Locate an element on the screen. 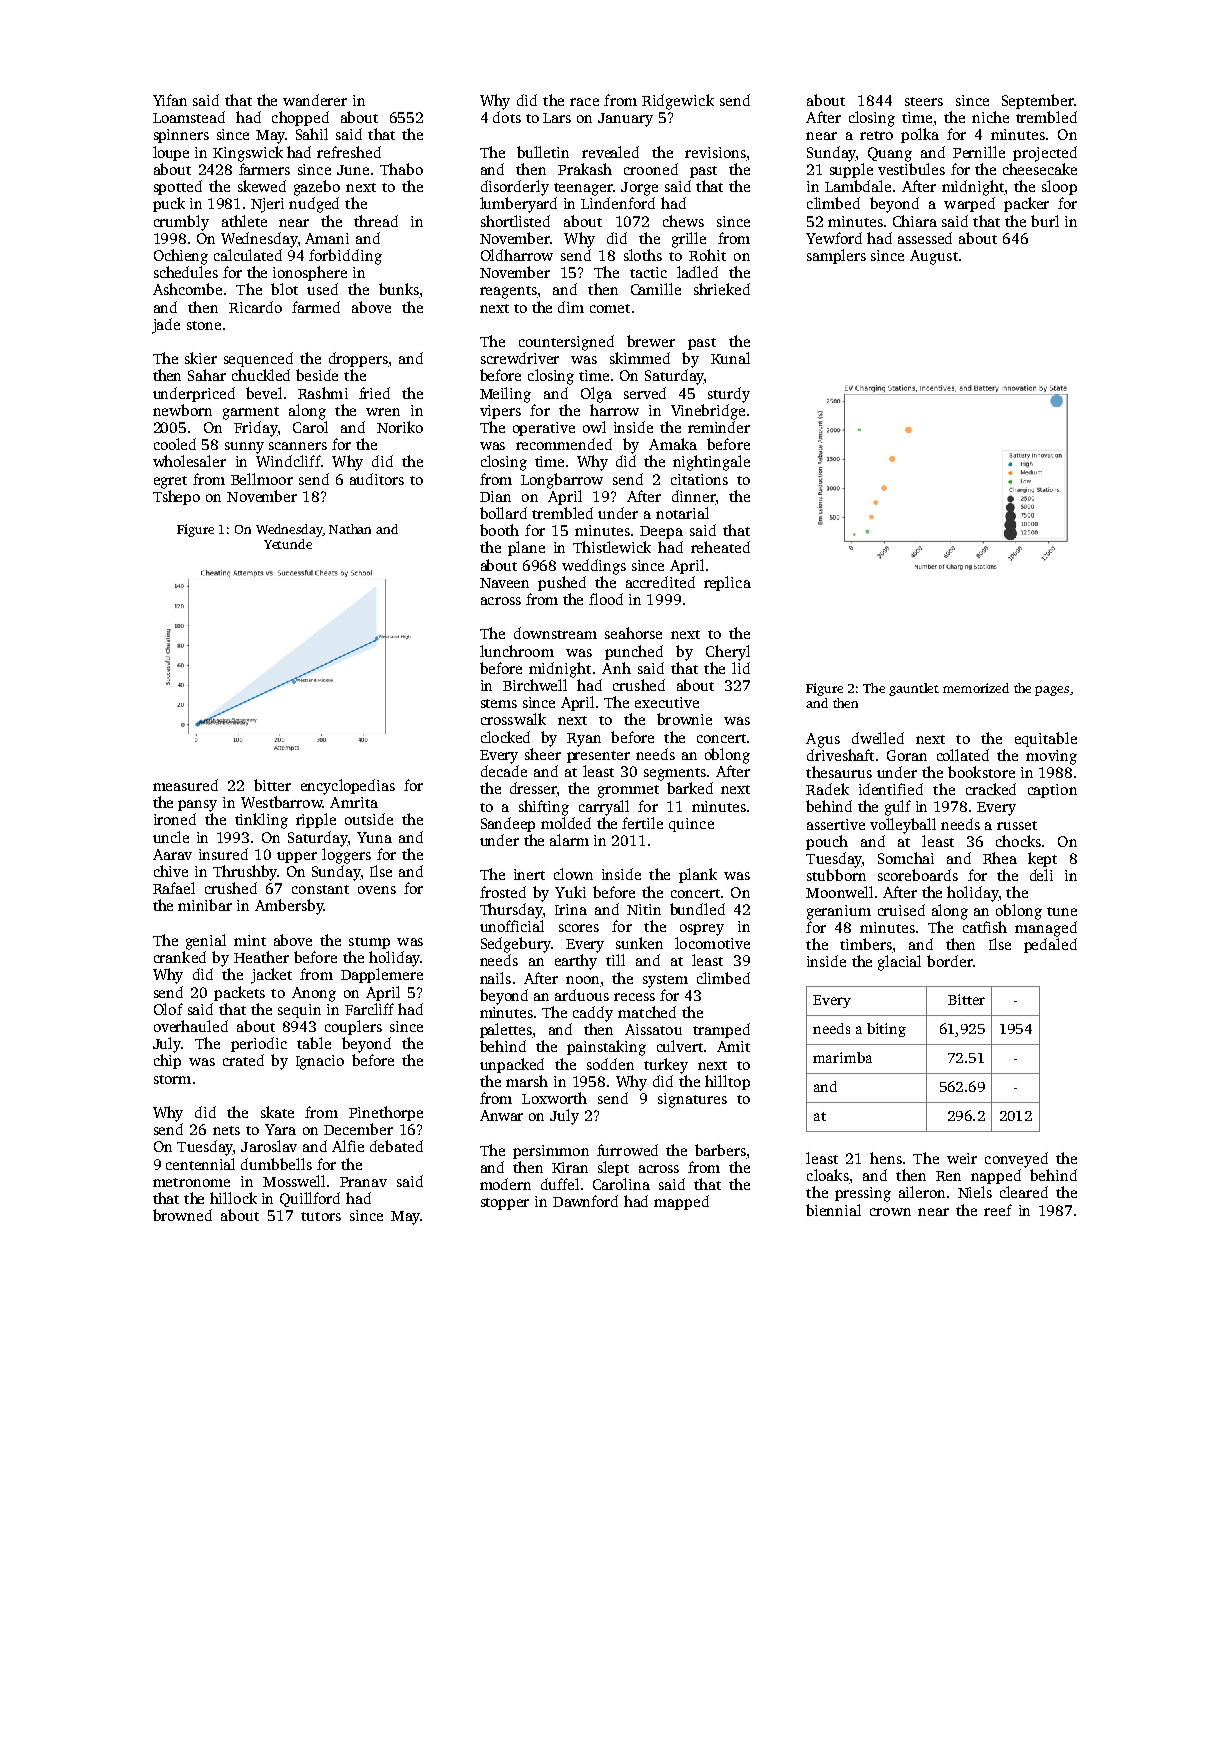 Image resolution: width=1230 pixels, height=1740 pixels. stems is located at coordinates (499, 703).
